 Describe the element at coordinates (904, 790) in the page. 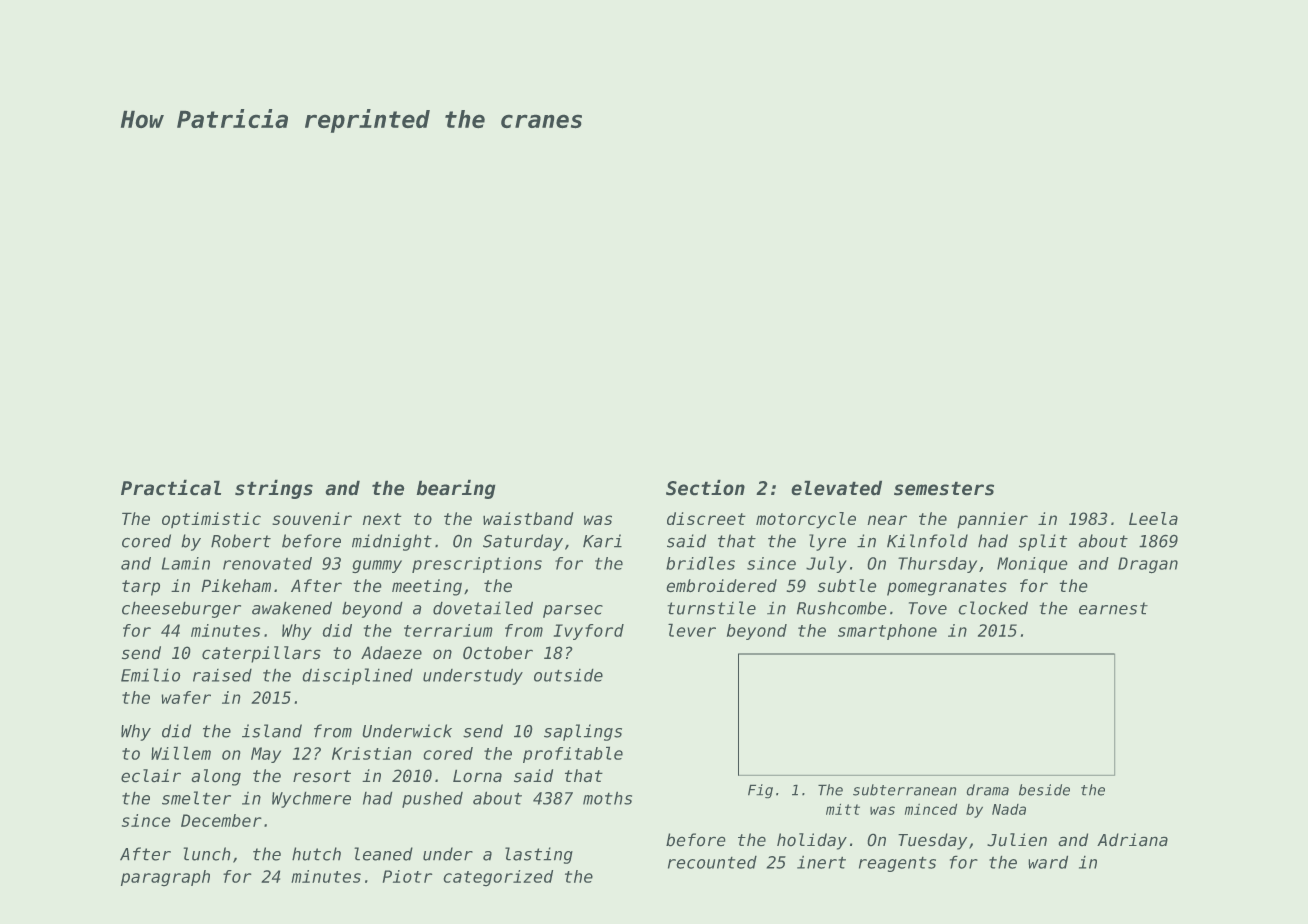

I see `subterranean` at that location.
